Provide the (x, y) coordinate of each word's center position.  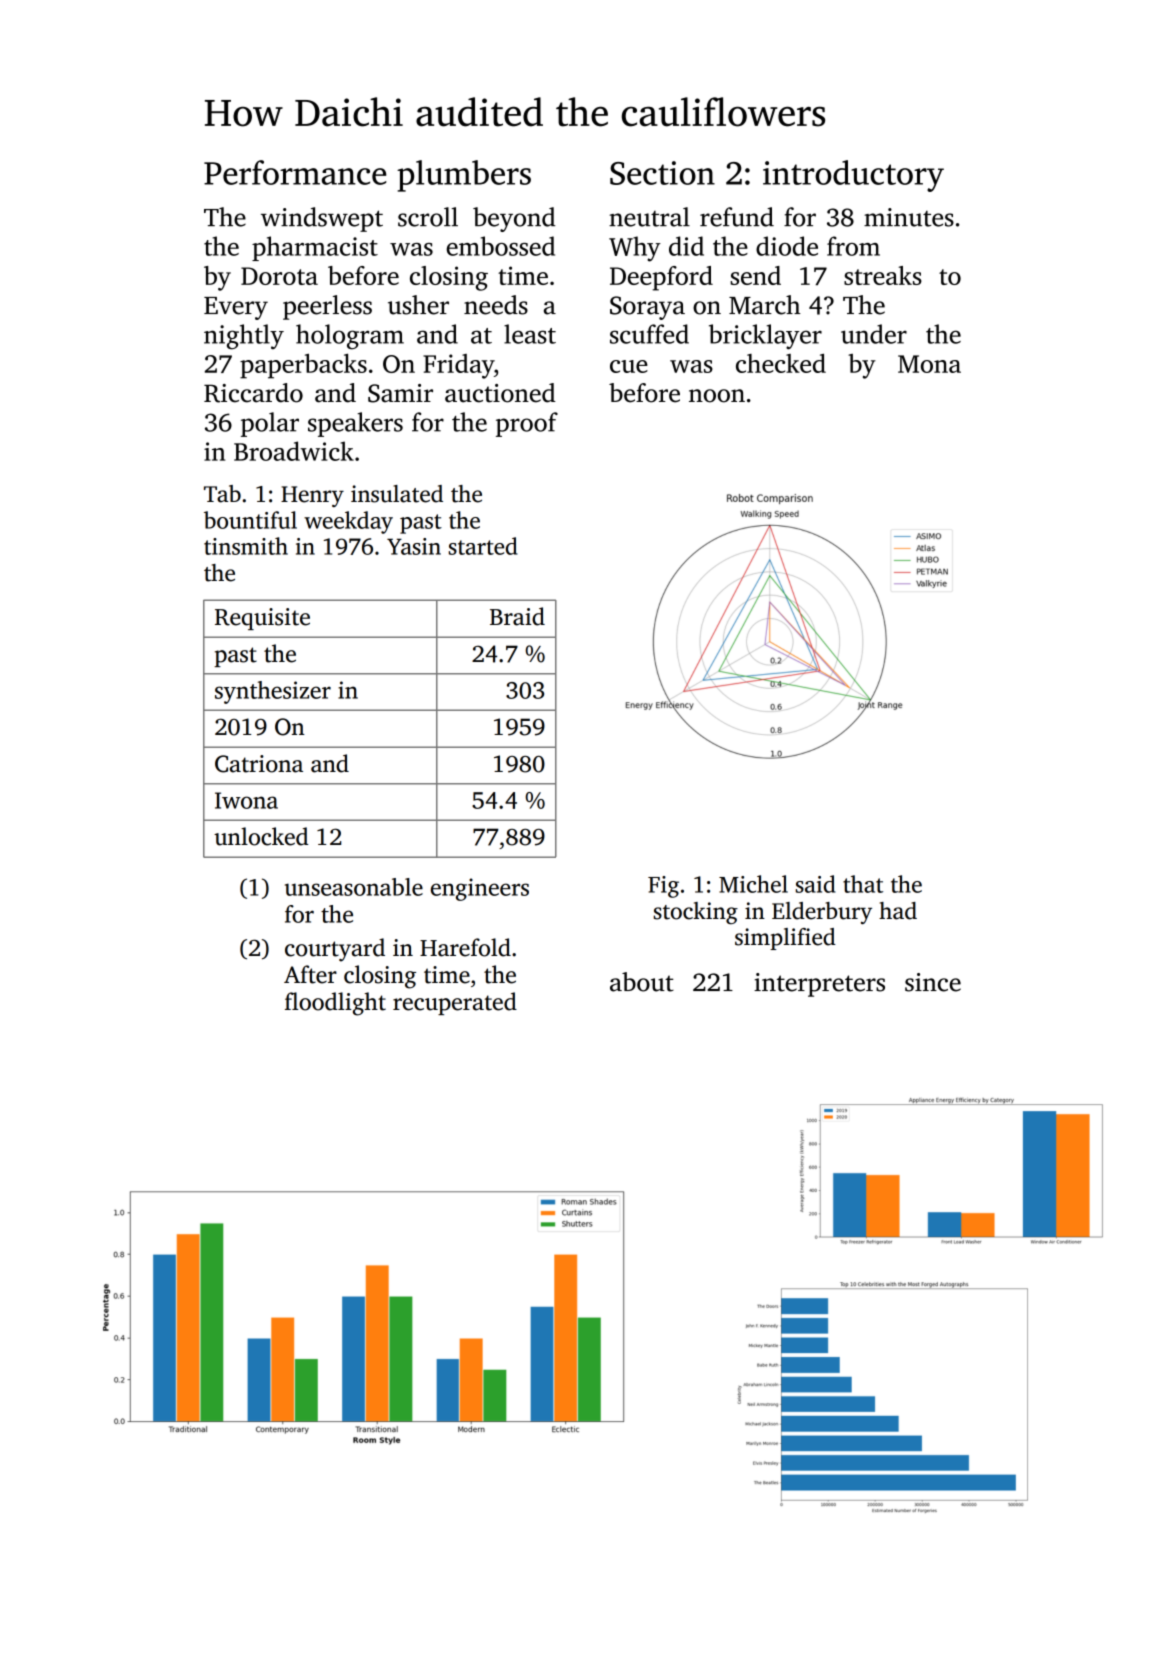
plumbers (464, 176)
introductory (853, 176)
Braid (517, 616)
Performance (295, 172)
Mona (929, 364)
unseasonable (354, 887)
